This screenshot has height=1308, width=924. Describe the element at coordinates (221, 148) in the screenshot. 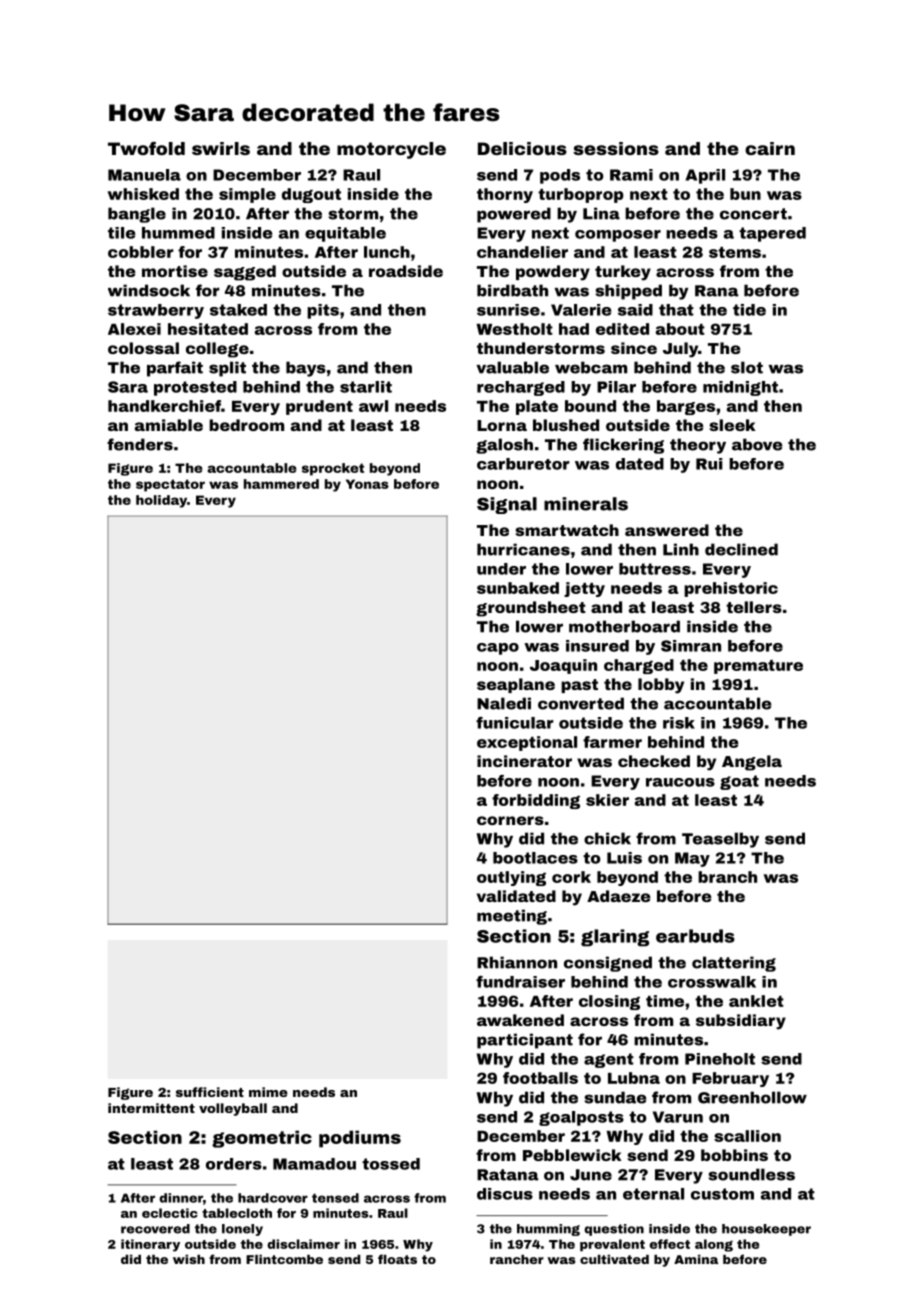

I see `swirls` at that location.
